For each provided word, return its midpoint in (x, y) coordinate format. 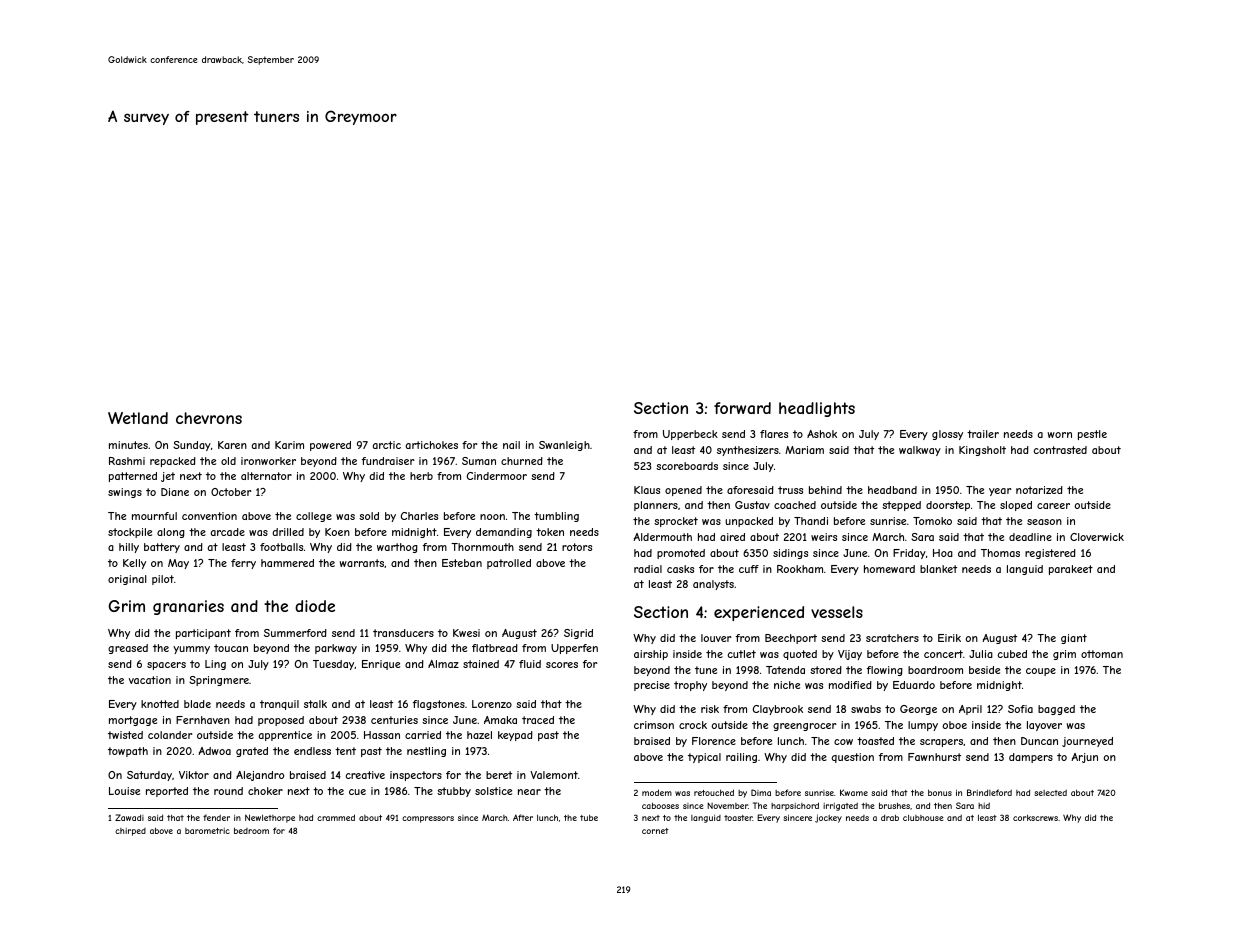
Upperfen (574, 649)
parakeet (1071, 570)
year (1000, 492)
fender (216, 817)
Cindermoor (497, 476)
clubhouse (923, 817)
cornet (655, 831)
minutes (128, 445)
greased (128, 649)
